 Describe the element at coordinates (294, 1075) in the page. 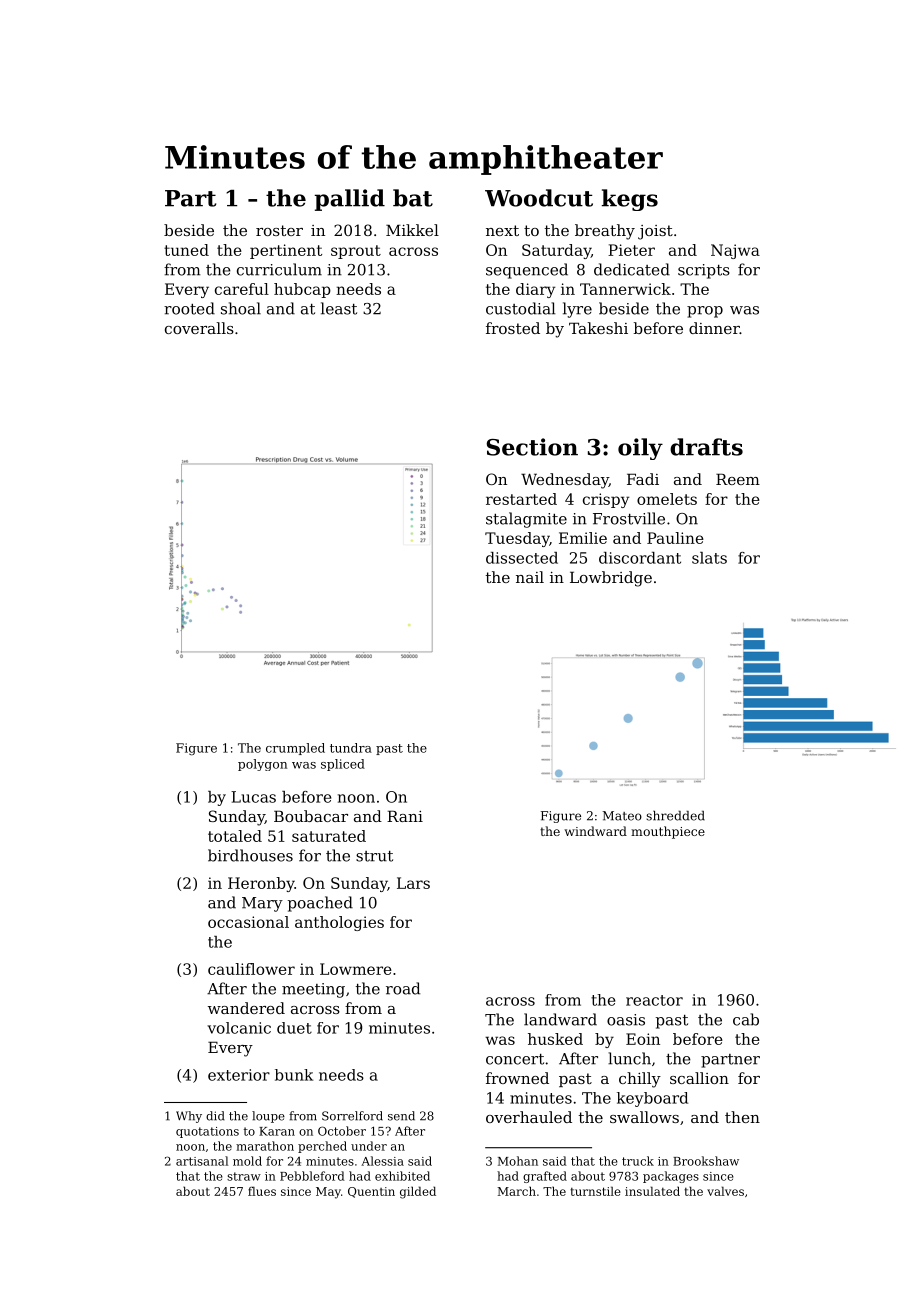

I see `bunk` at that location.
